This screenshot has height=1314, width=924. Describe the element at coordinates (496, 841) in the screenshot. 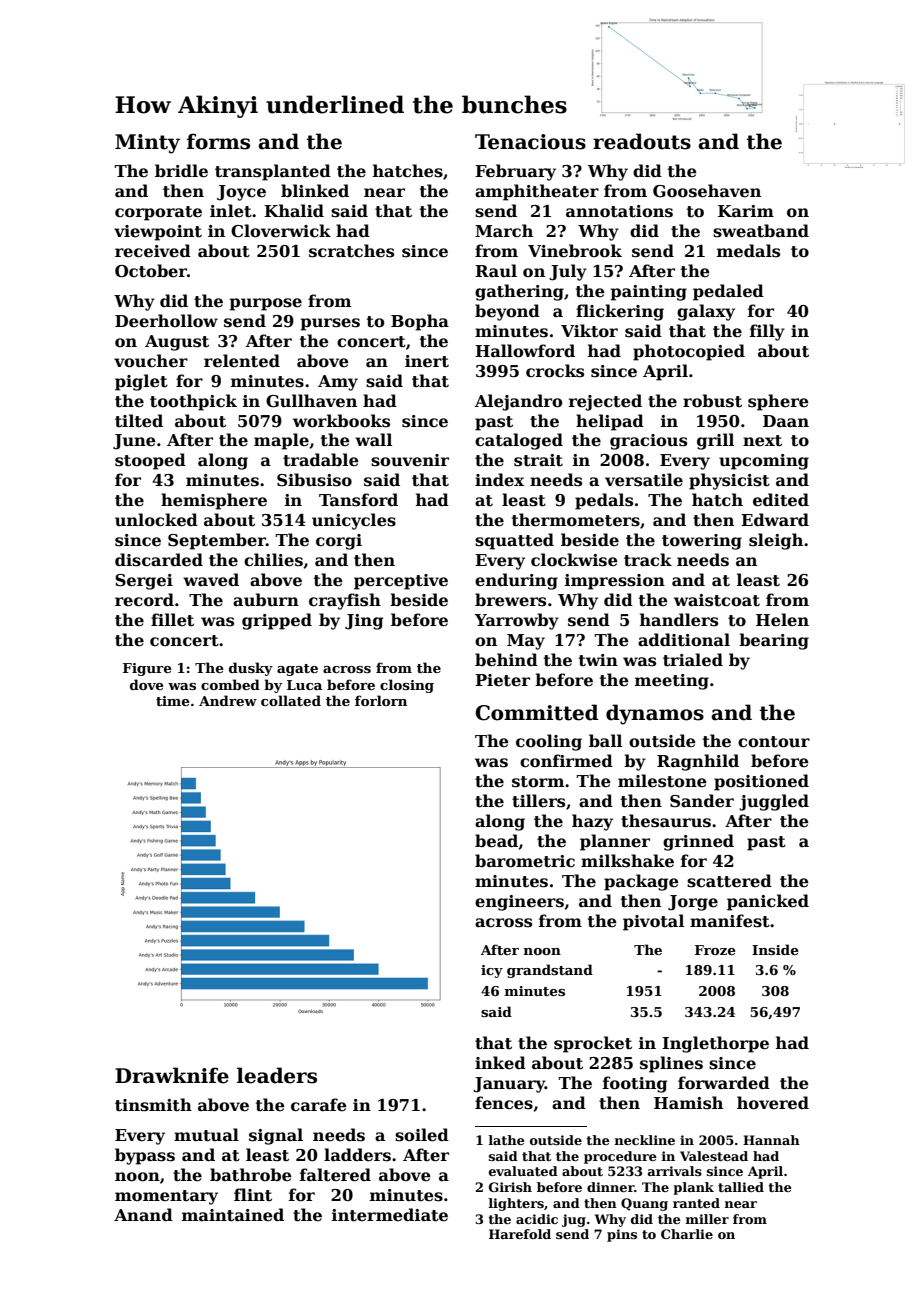

I see `bead` at that location.
